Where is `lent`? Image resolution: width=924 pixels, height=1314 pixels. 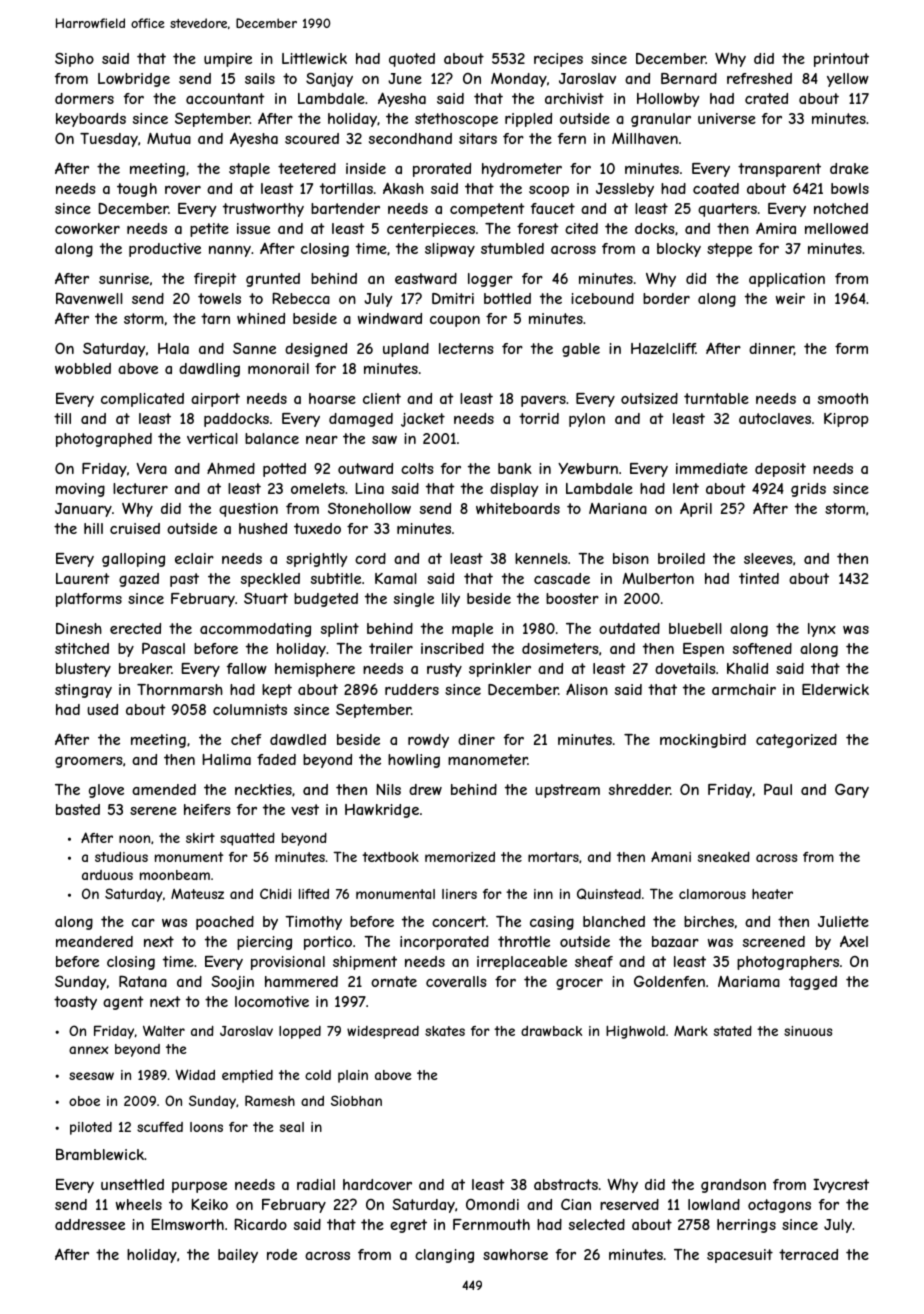 lent is located at coordinates (686, 488).
